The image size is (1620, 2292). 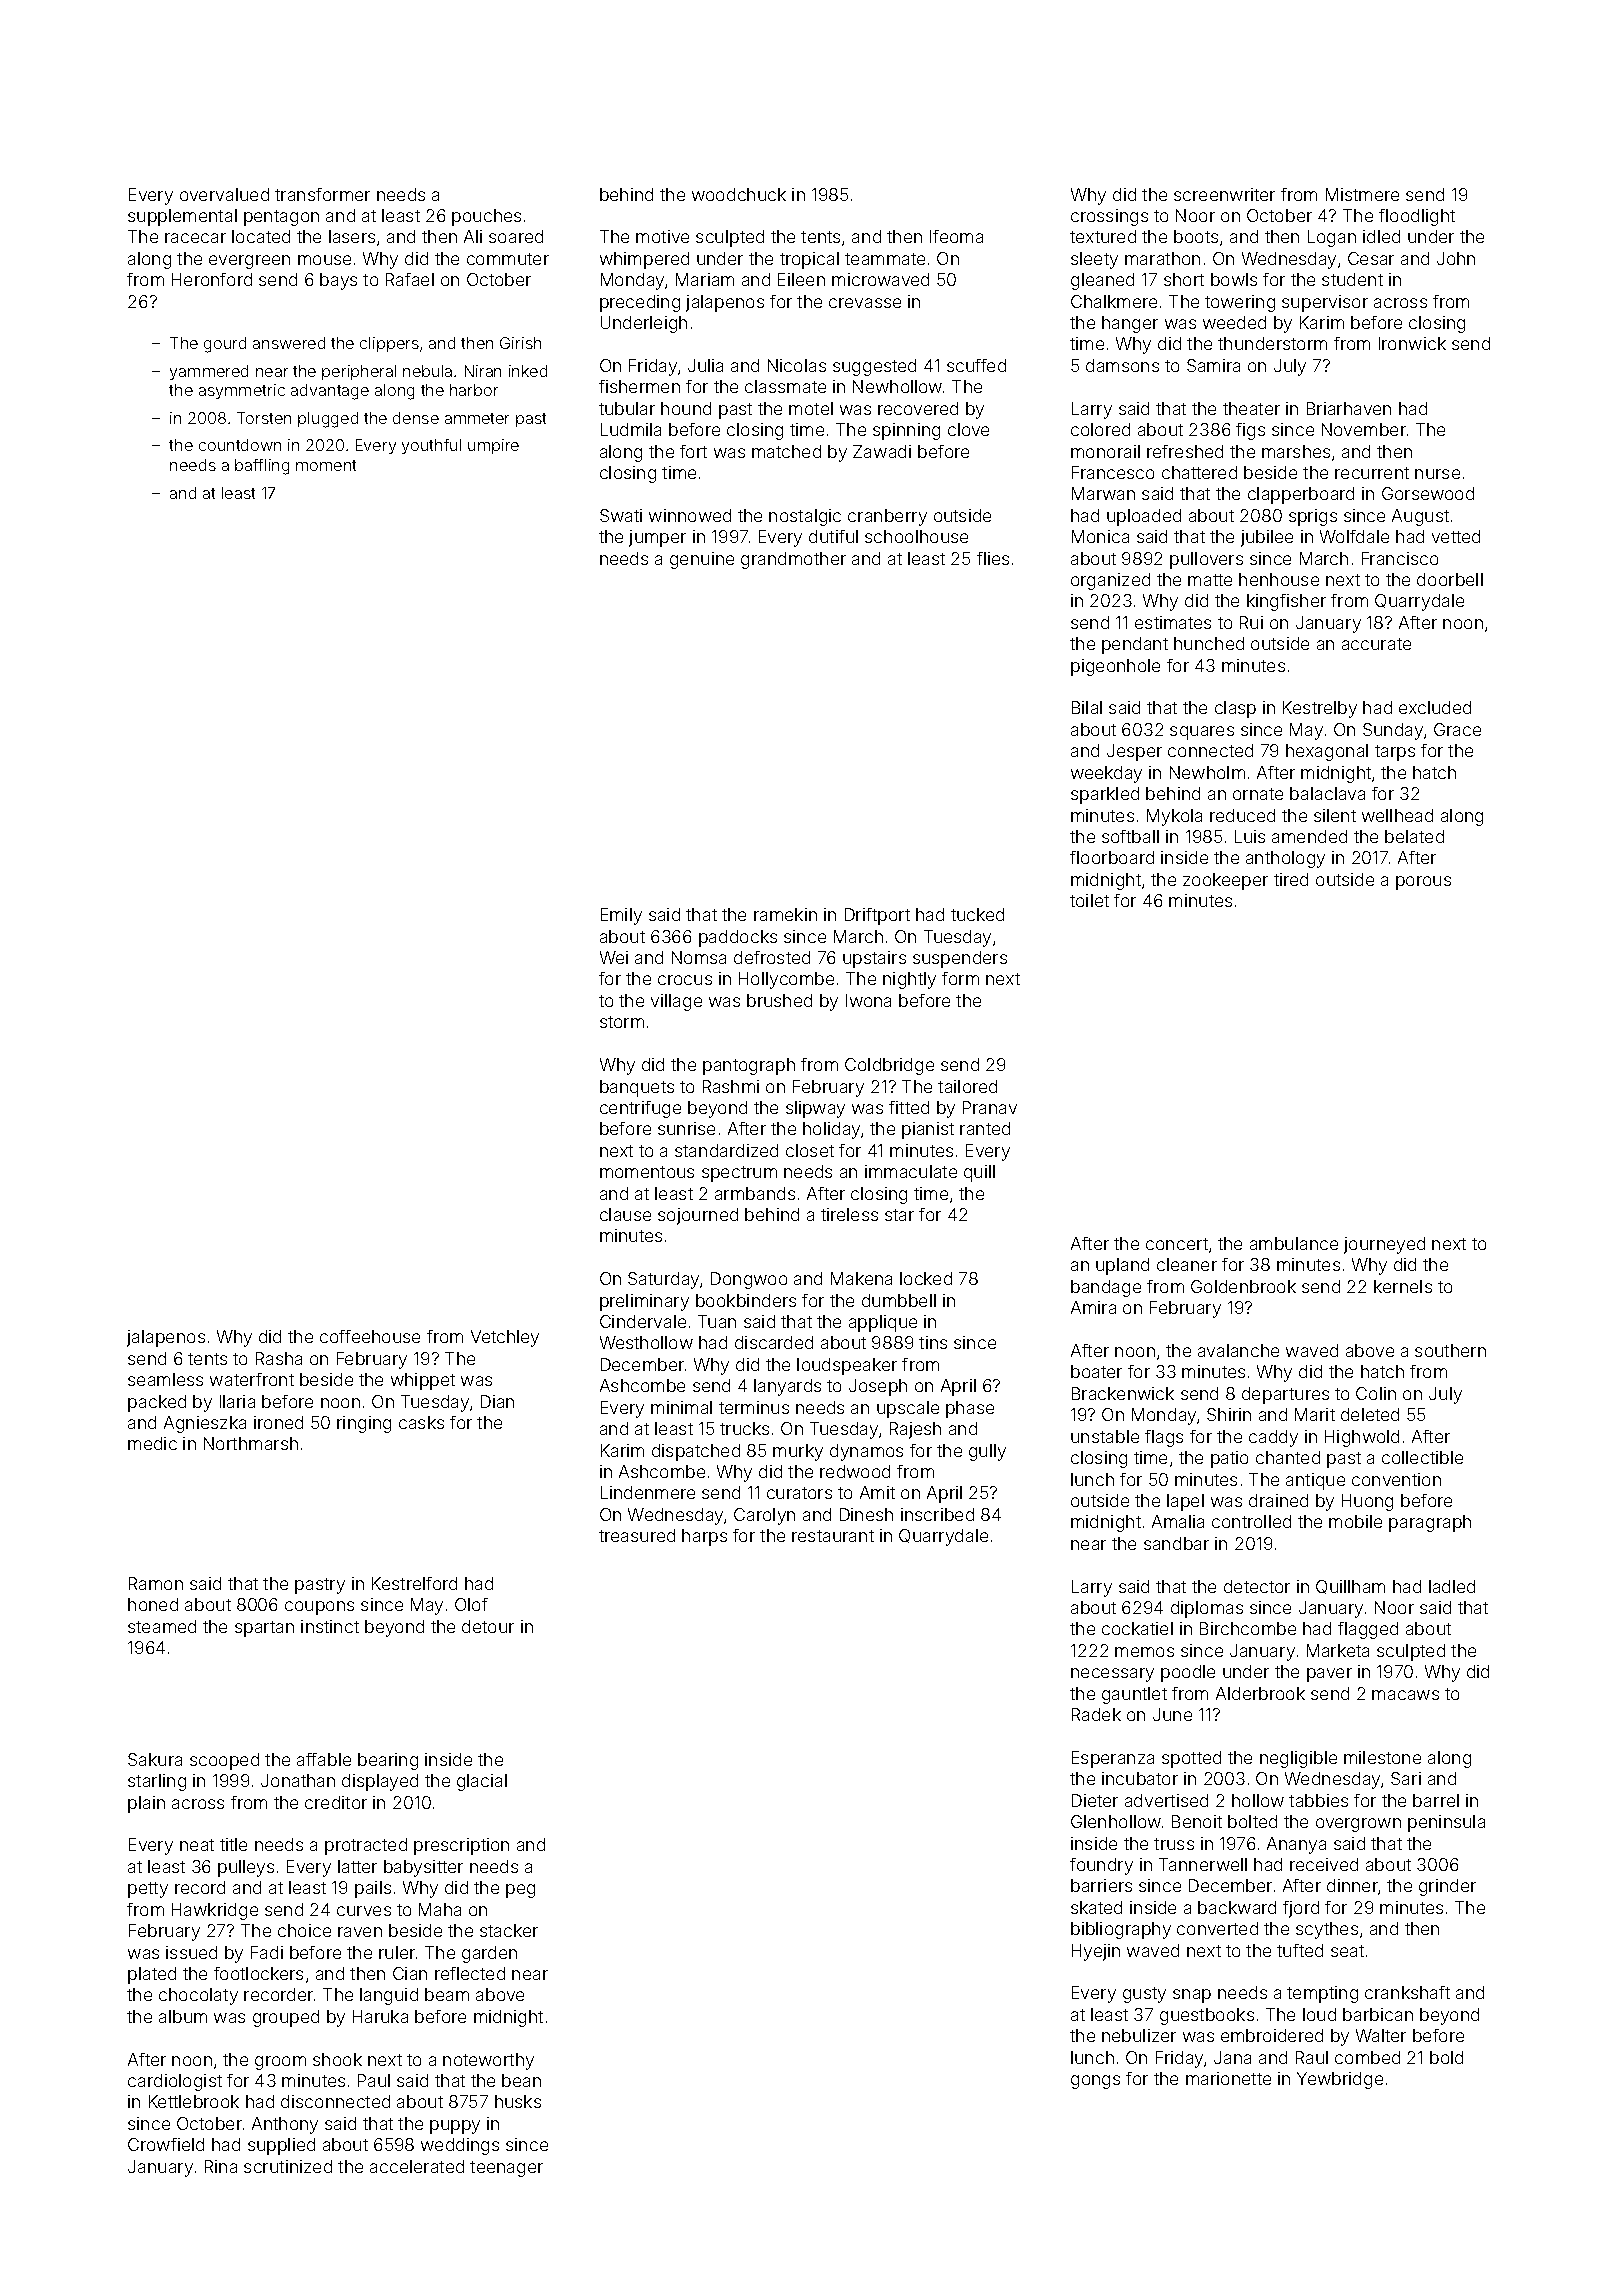 What do you see at coordinates (1405, 1695) in the screenshot?
I see `macaws` at bounding box center [1405, 1695].
